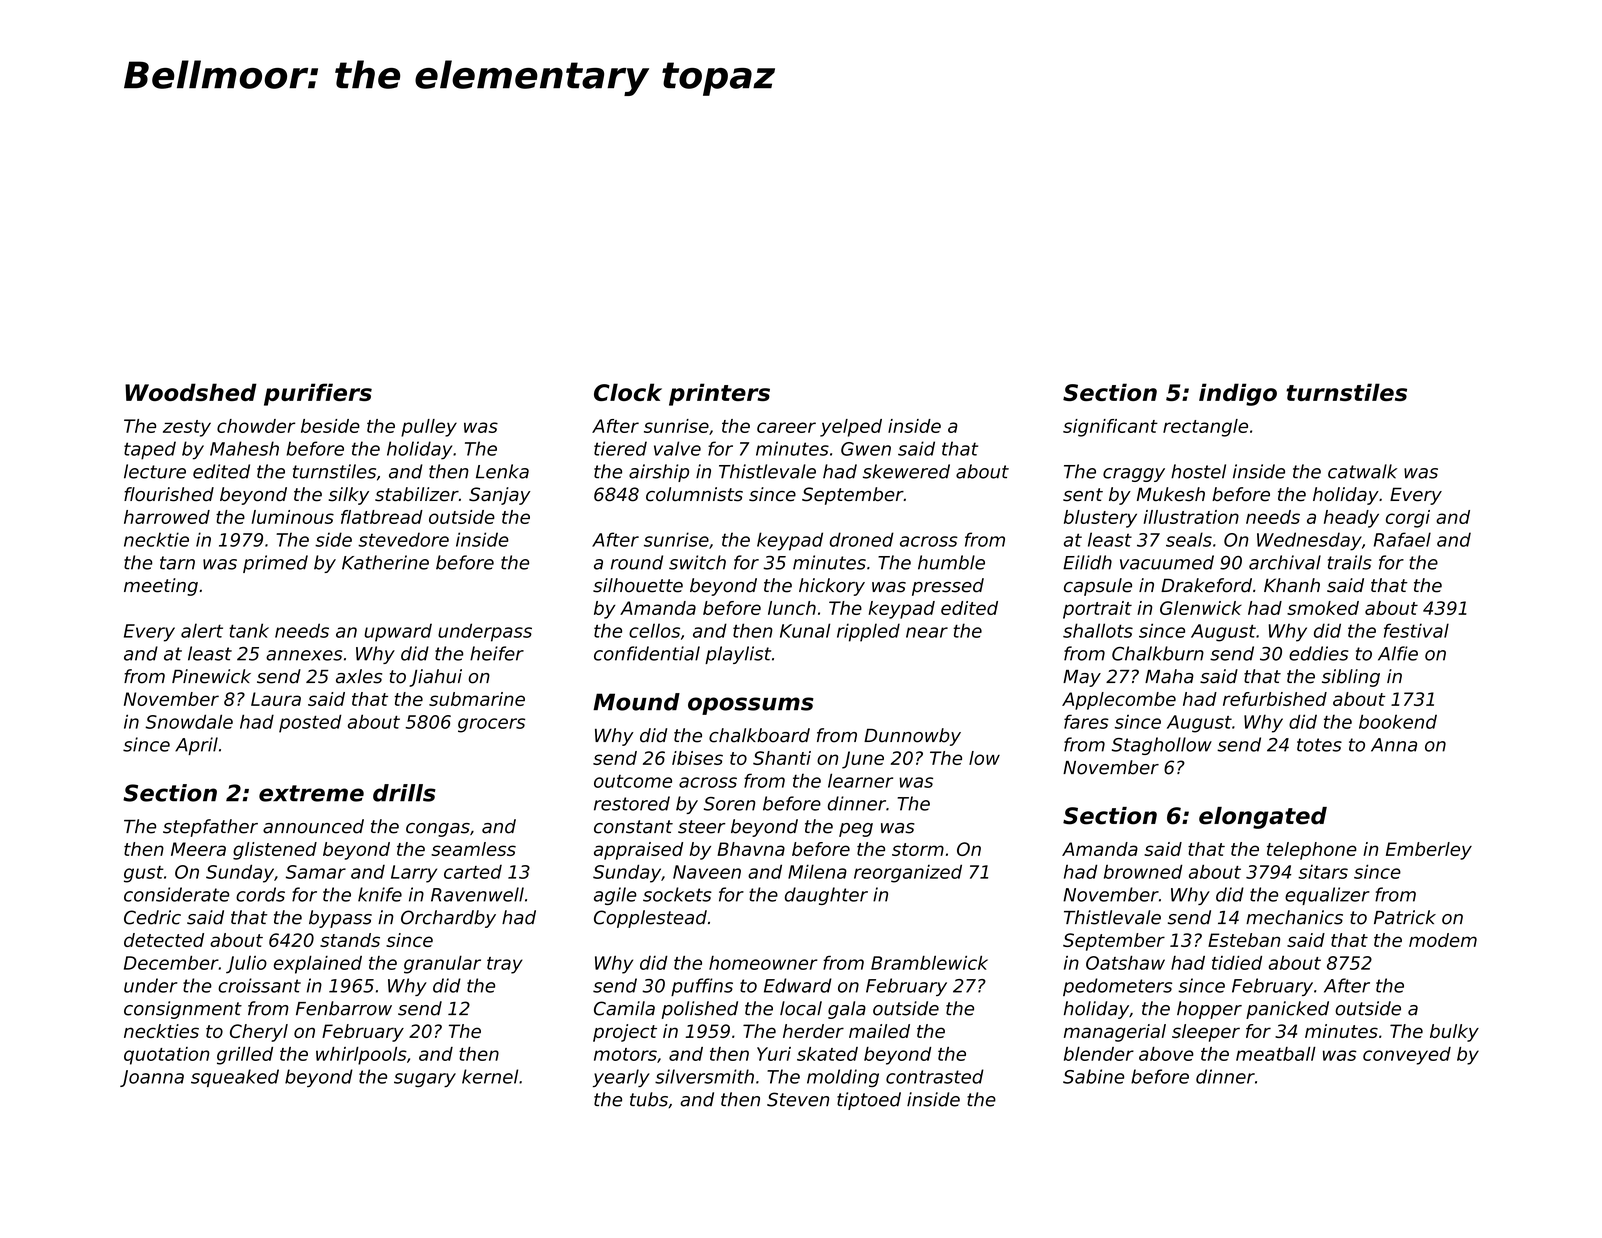 This screenshot has width=1602, height=1238. What do you see at coordinates (719, 394) in the screenshot?
I see `printers` at bounding box center [719, 394].
